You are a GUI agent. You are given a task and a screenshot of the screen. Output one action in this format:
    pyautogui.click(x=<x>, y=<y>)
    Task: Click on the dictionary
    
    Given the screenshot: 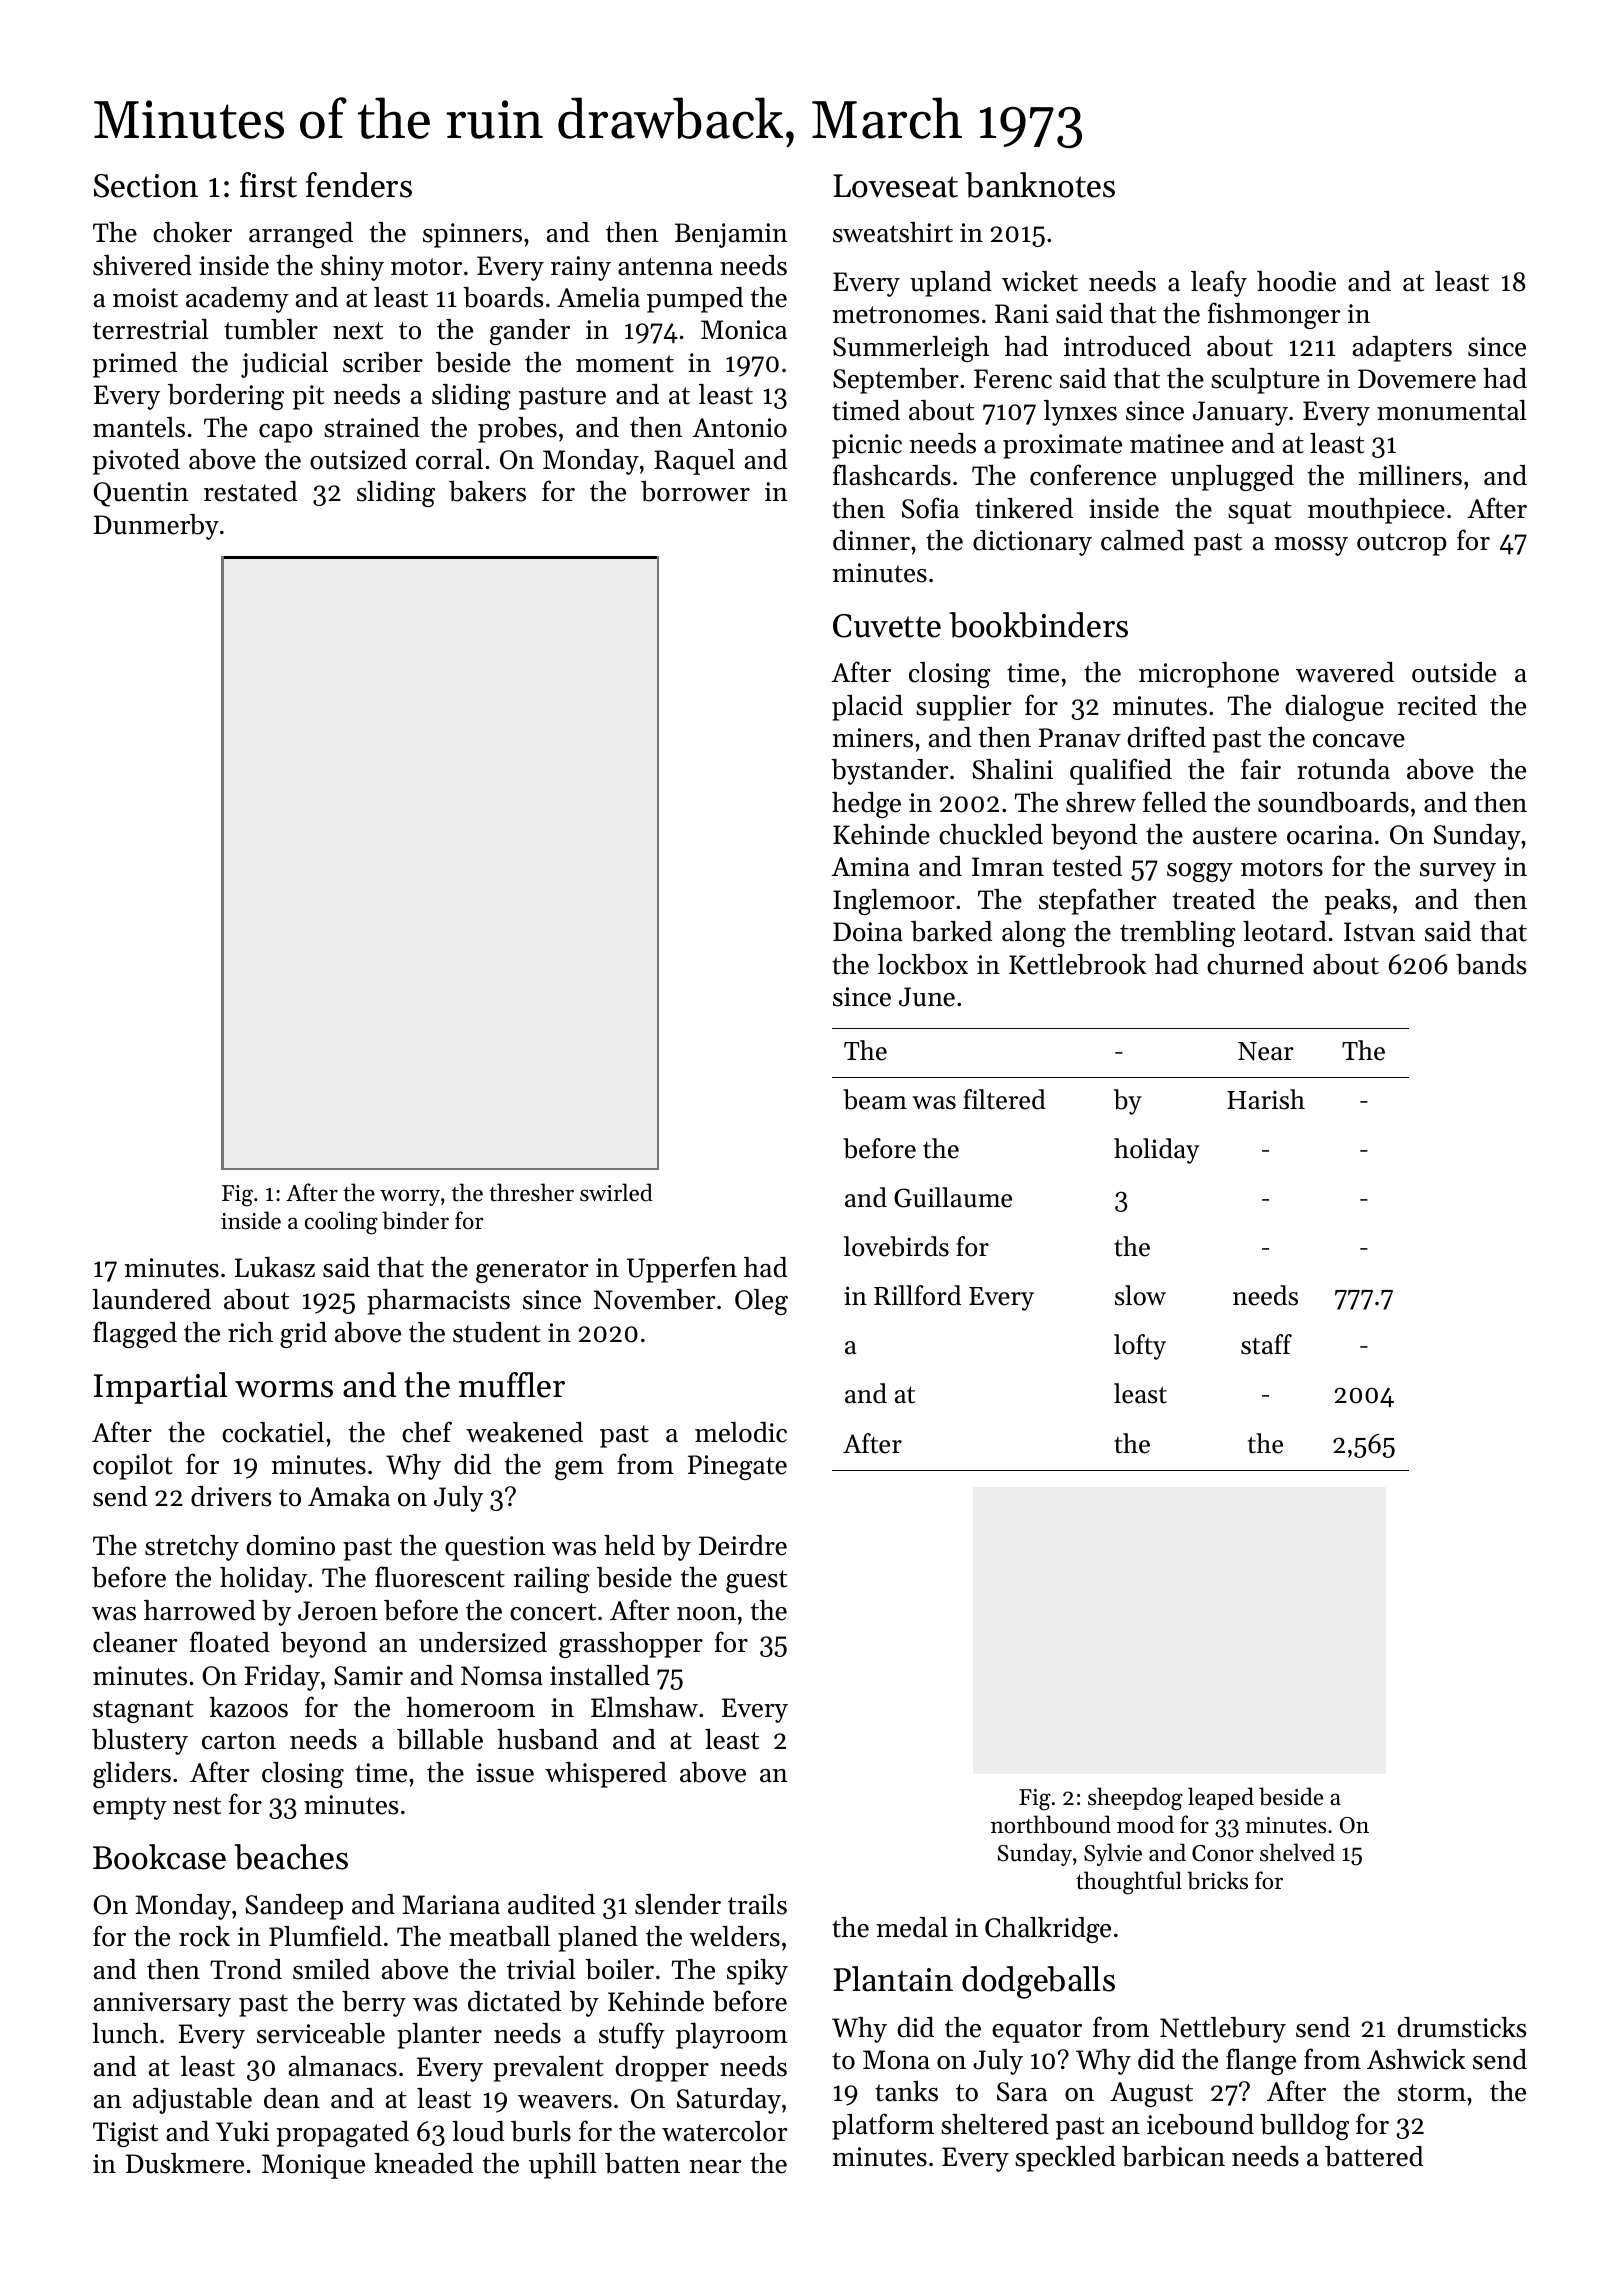 What is the action you would take?
    pyautogui.click(x=1032, y=543)
